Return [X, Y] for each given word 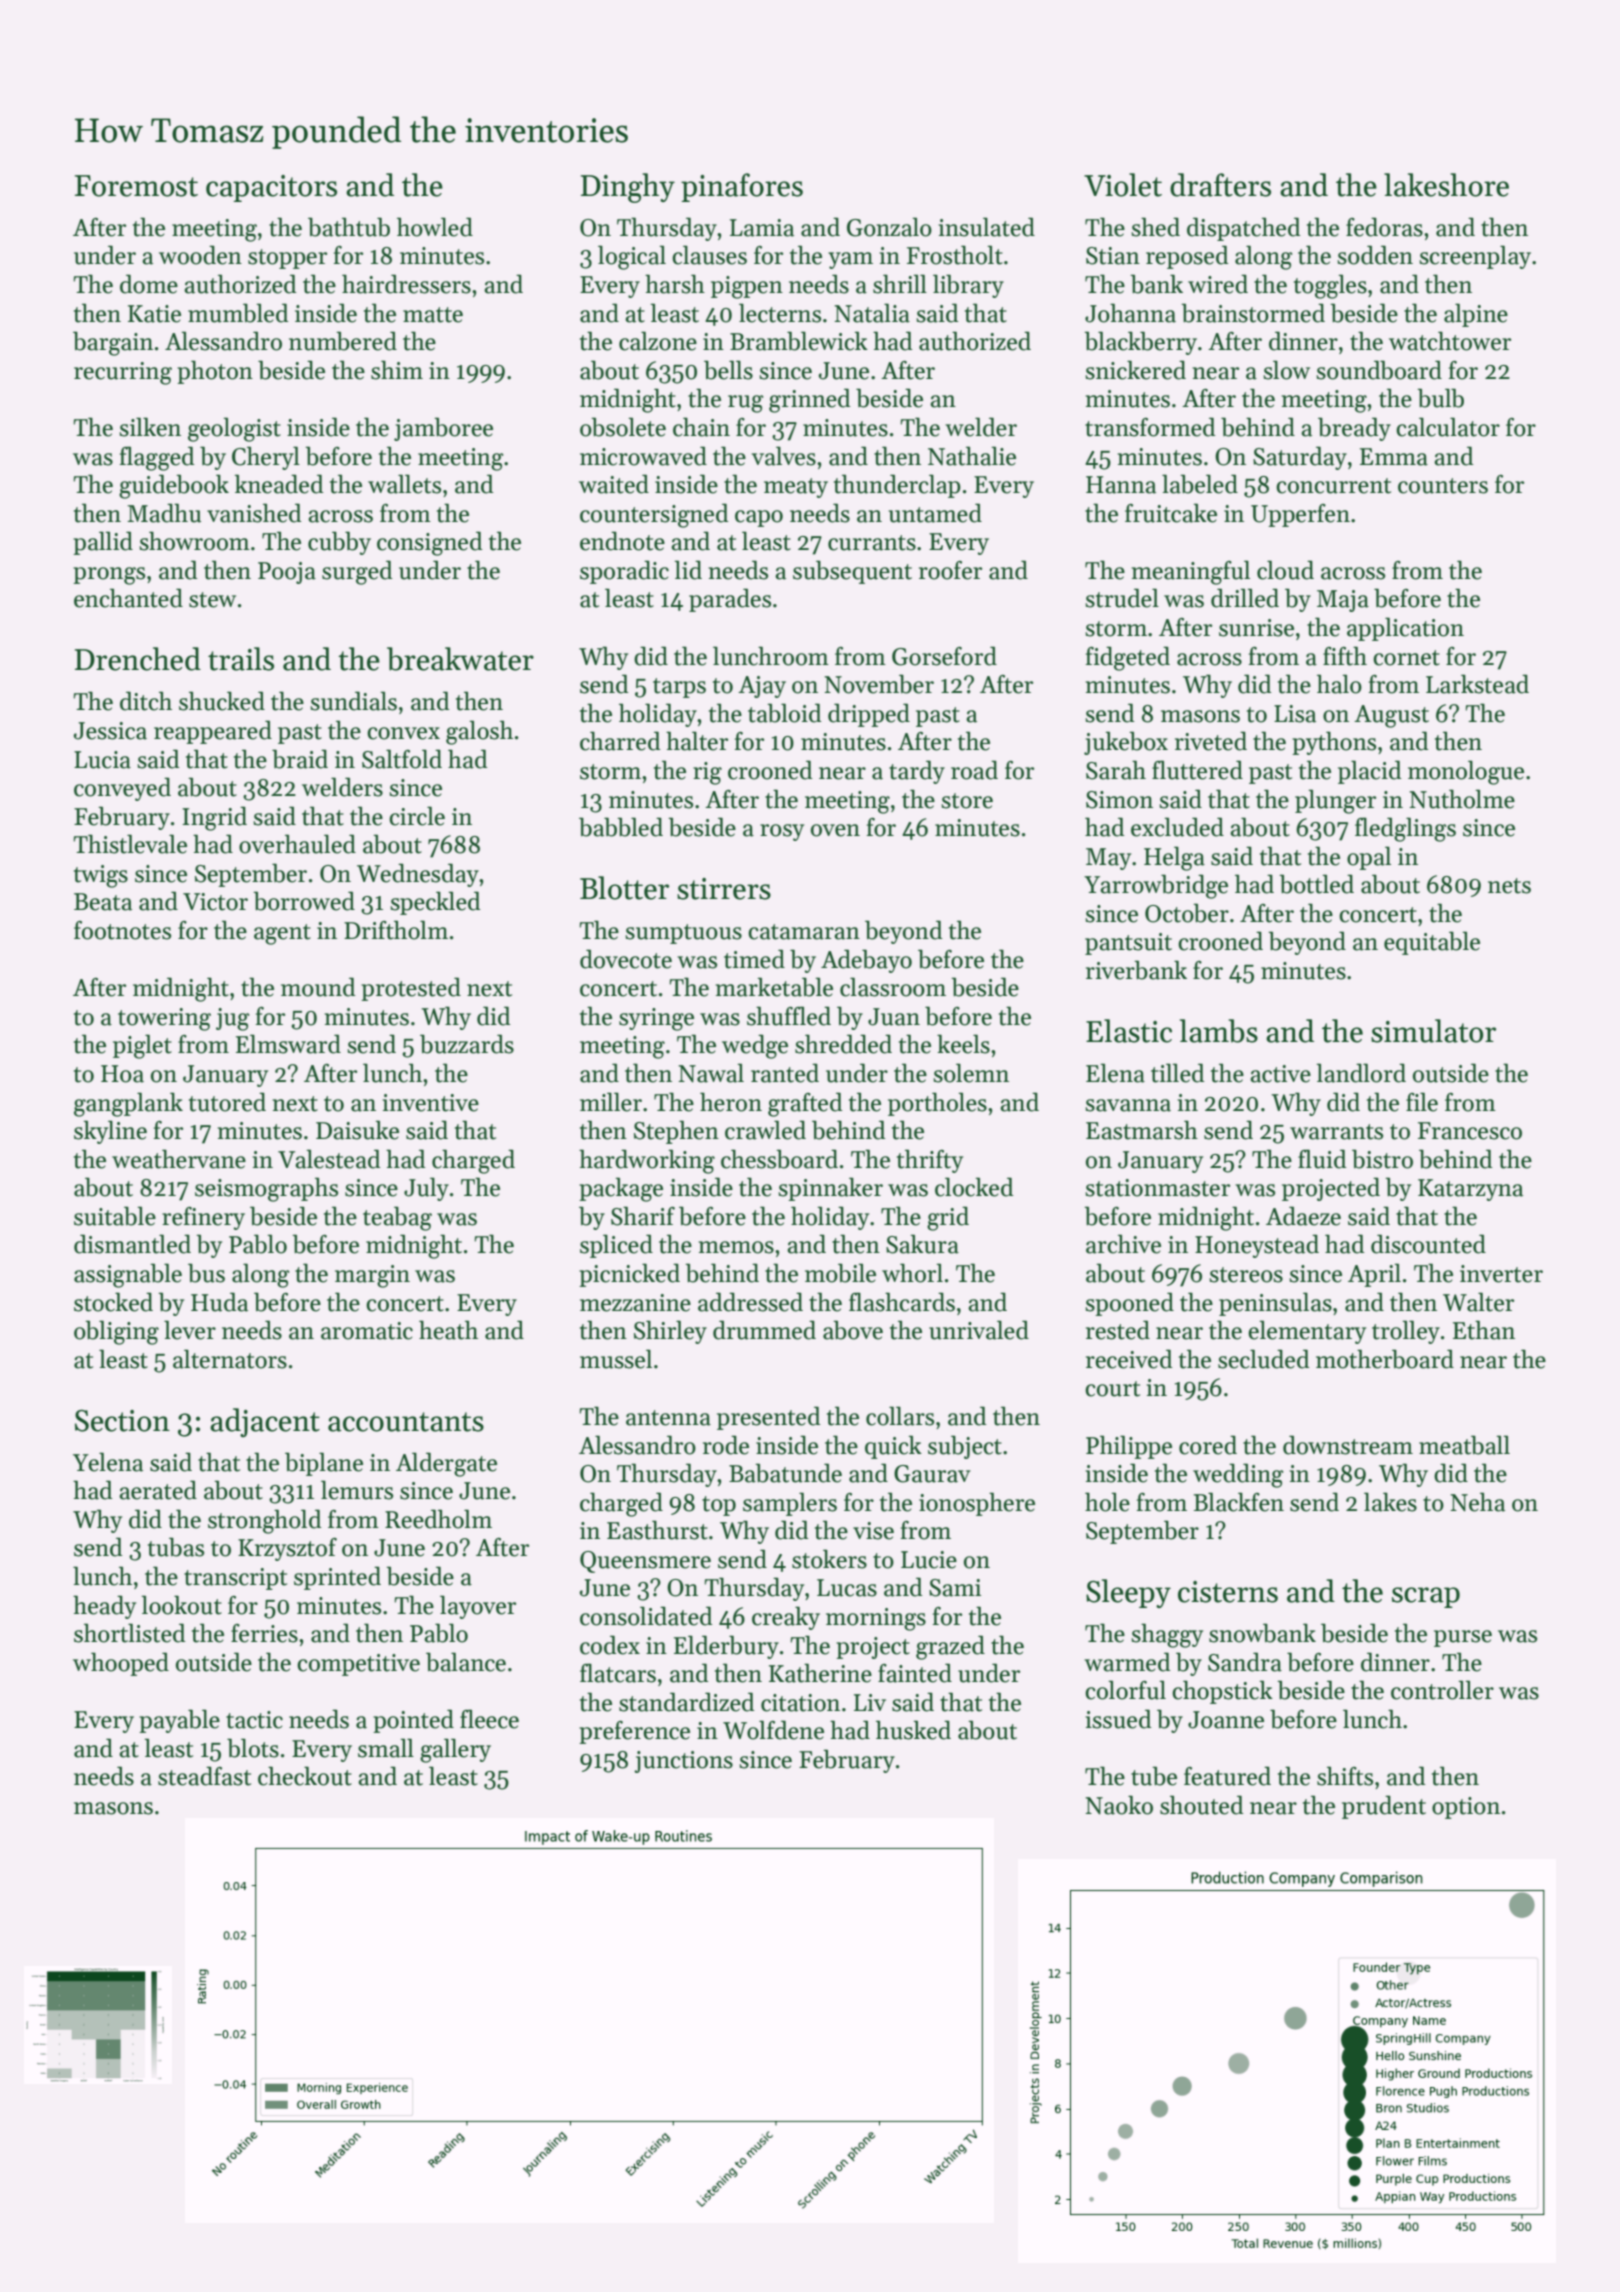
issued [1119, 1719]
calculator [1448, 427]
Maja [1343, 601]
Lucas [847, 1588]
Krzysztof [287, 1549]
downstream [1348, 1445]
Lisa [1295, 714]
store [967, 801]
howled [435, 227]
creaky [786, 1618]
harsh [675, 284]
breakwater [460, 659]
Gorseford [944, 656]
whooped [121, 1664]
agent [282, 934]
